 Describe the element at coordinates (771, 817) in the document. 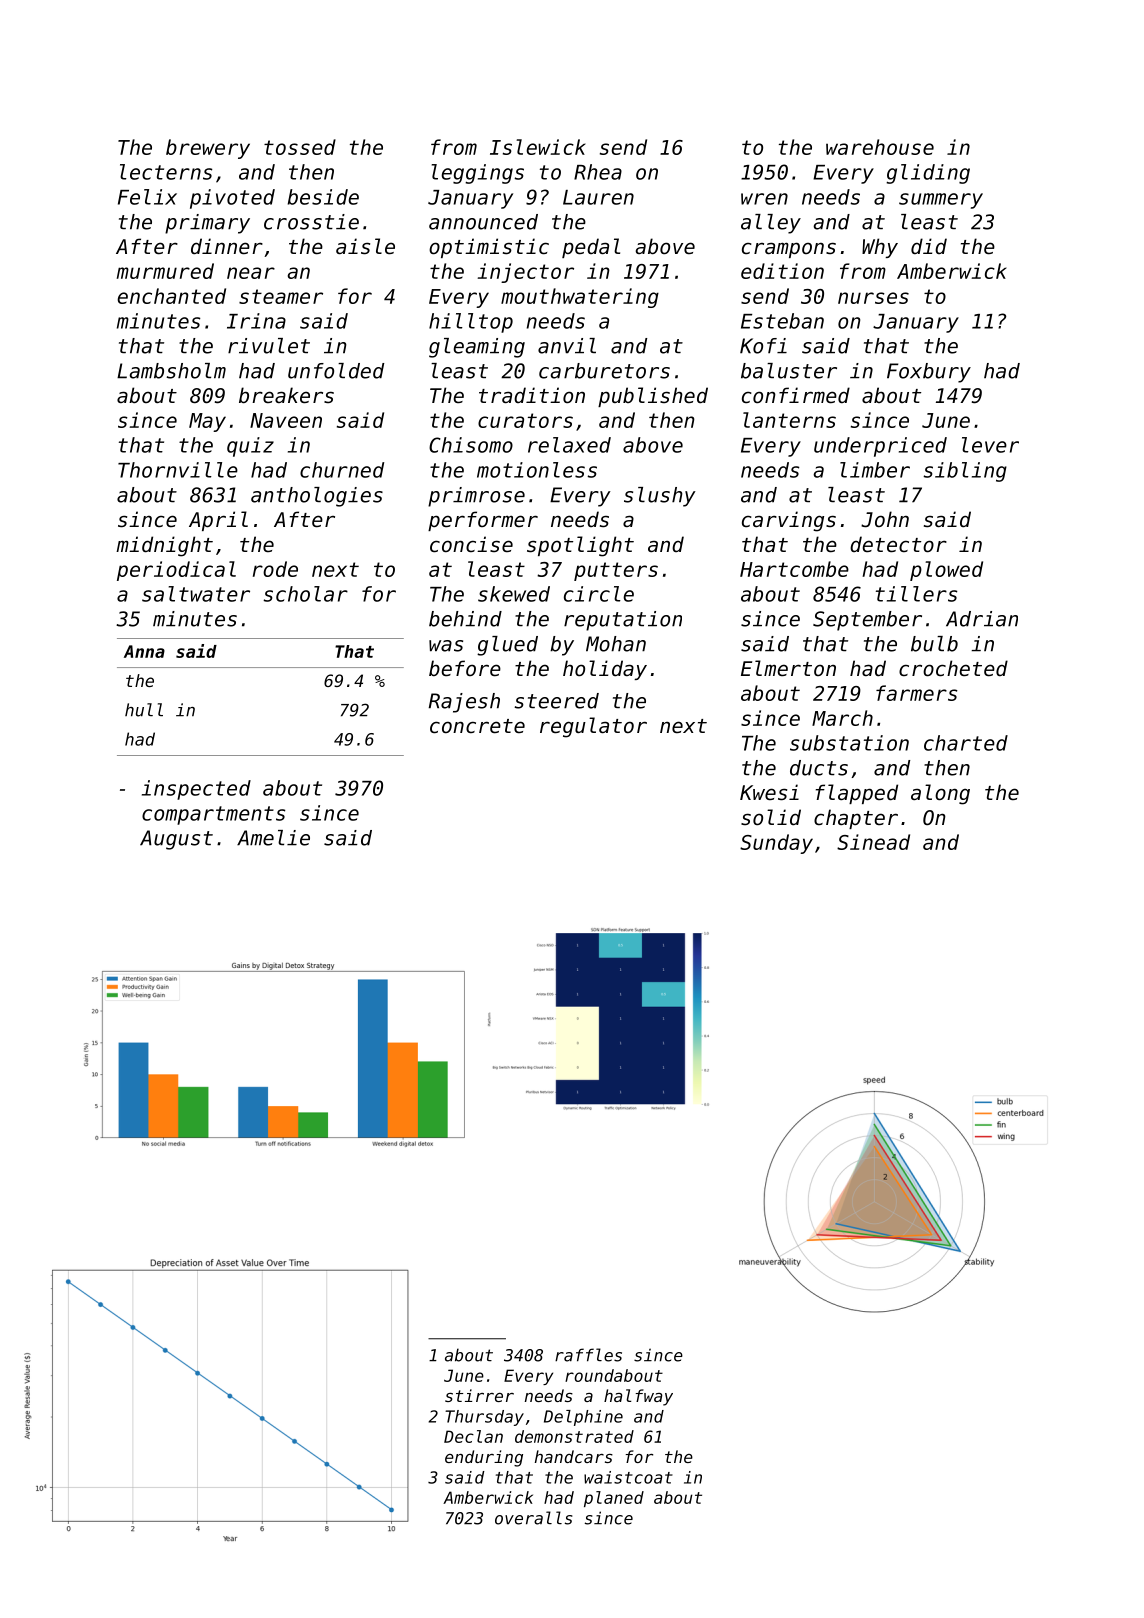

I see `solid` at that location.
